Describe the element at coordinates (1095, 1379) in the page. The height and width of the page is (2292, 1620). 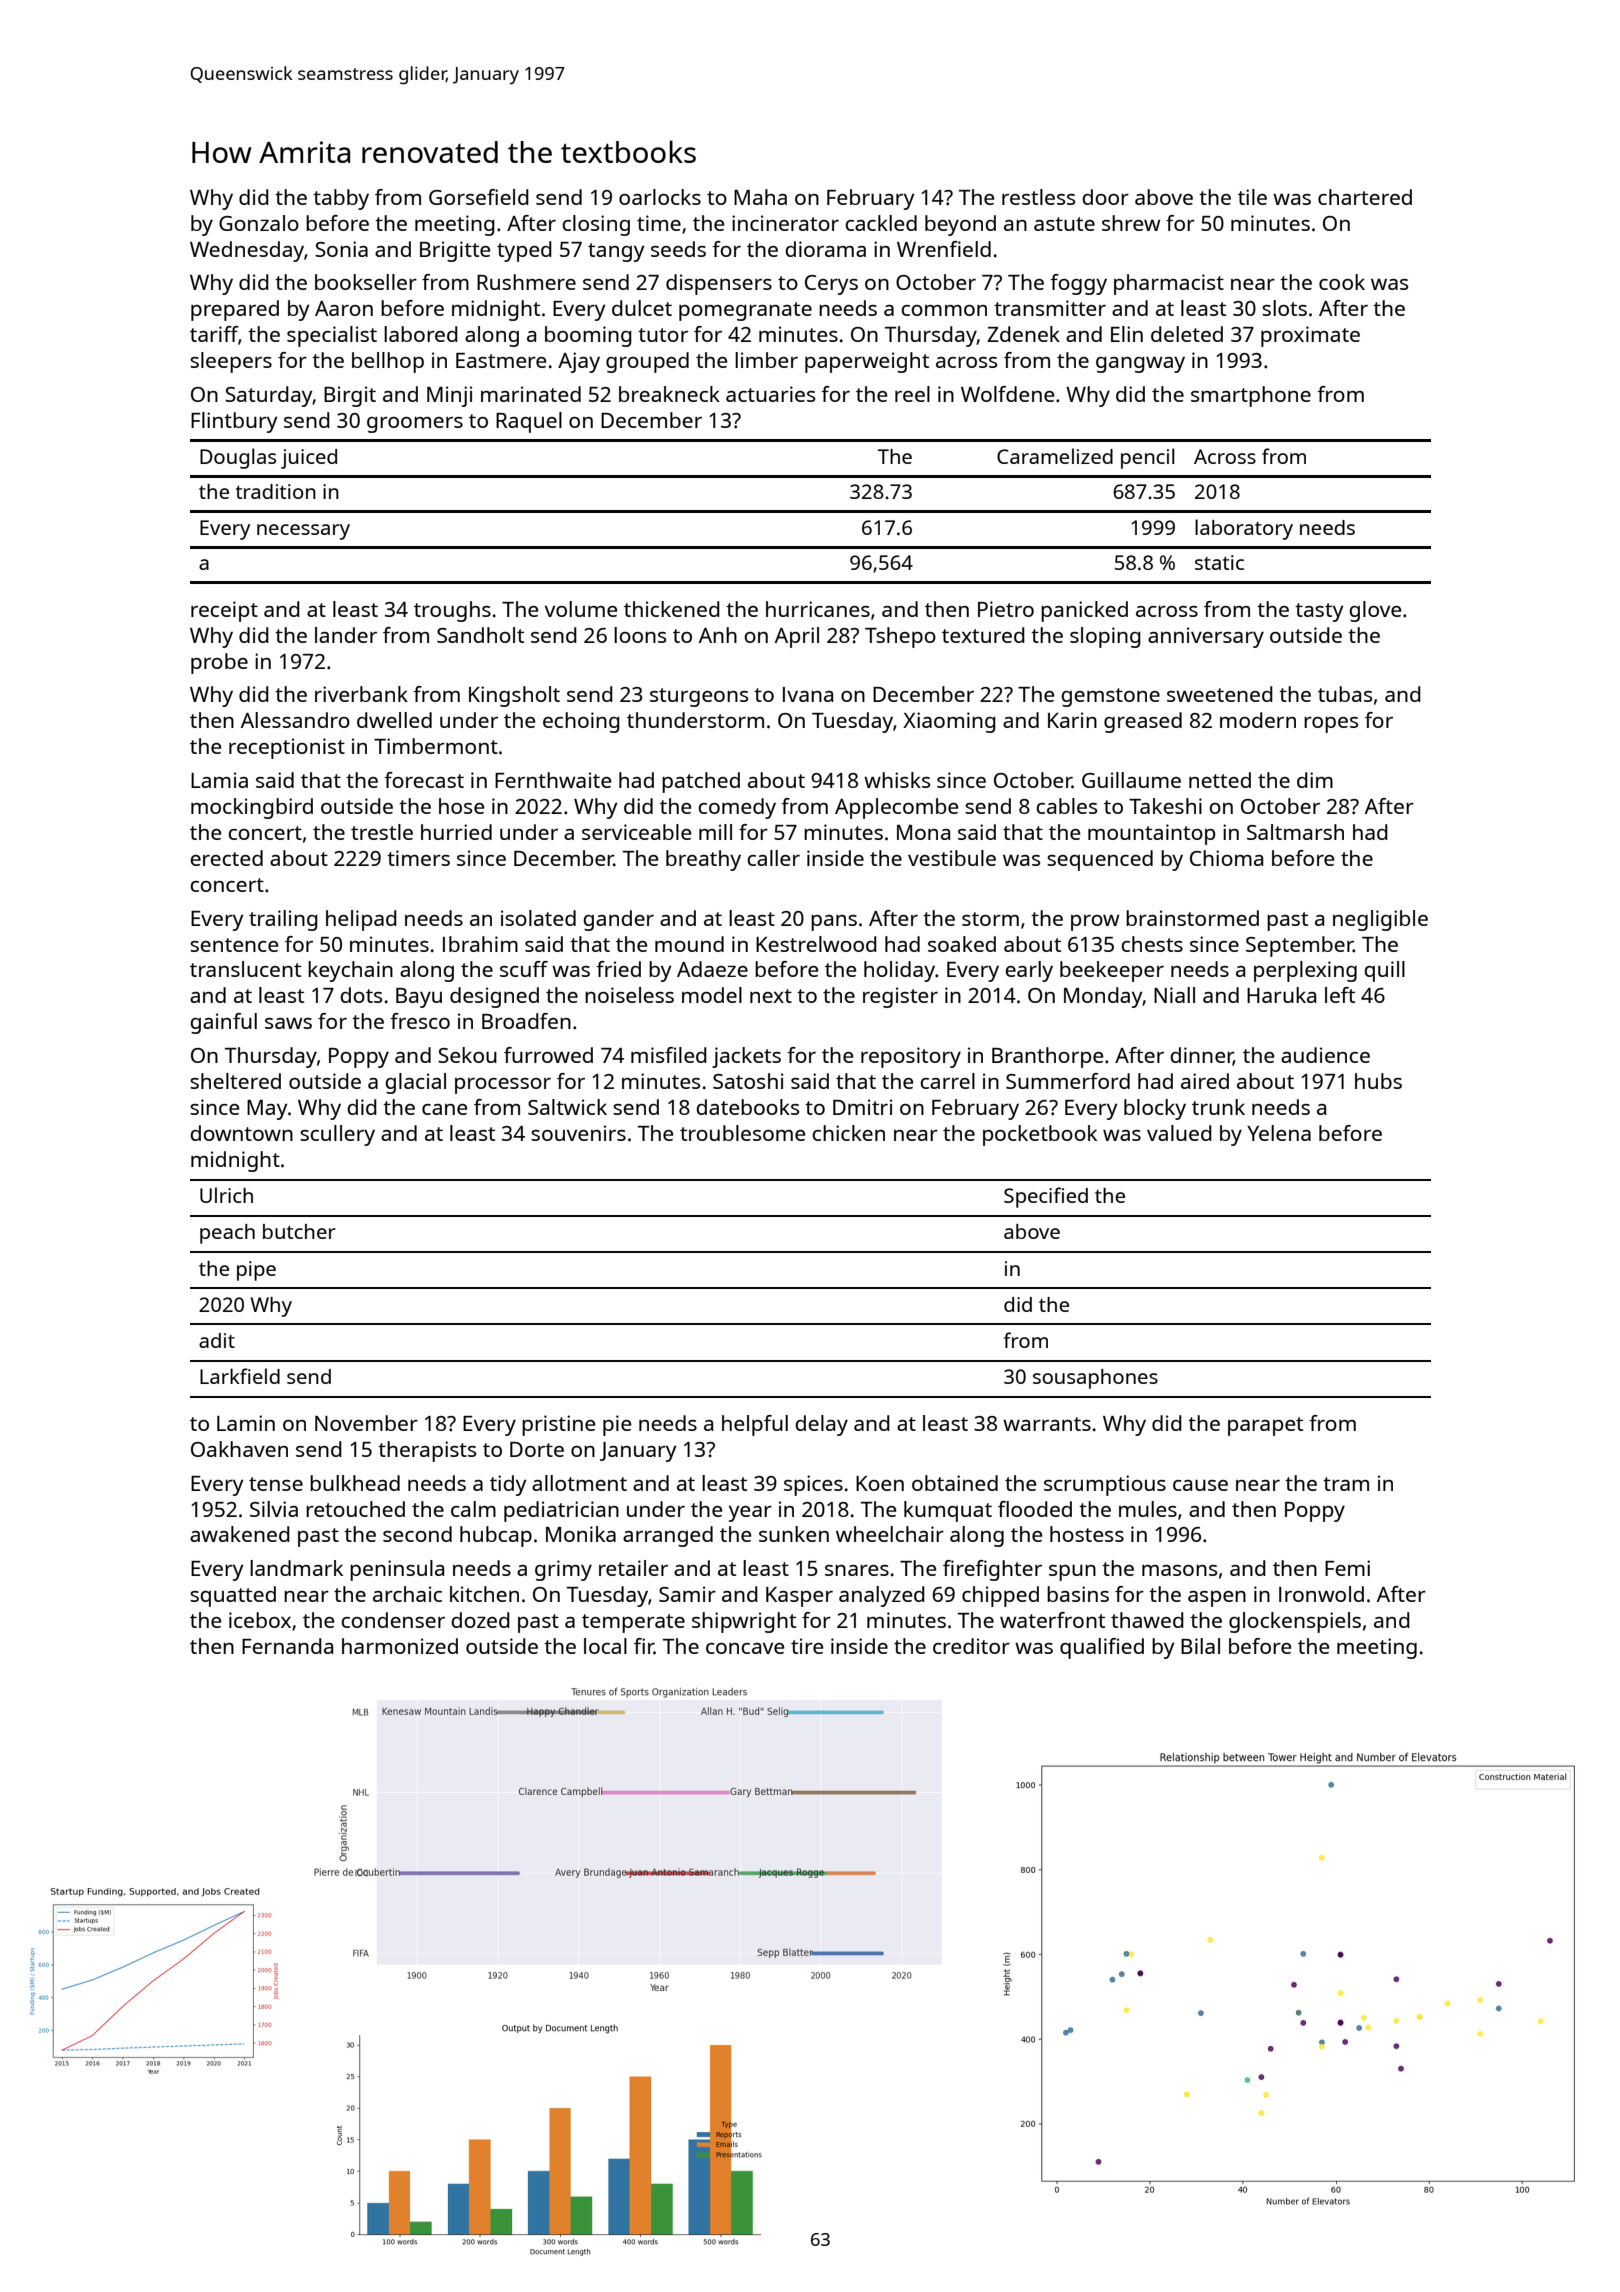
I see `sousaphones` at that location.
